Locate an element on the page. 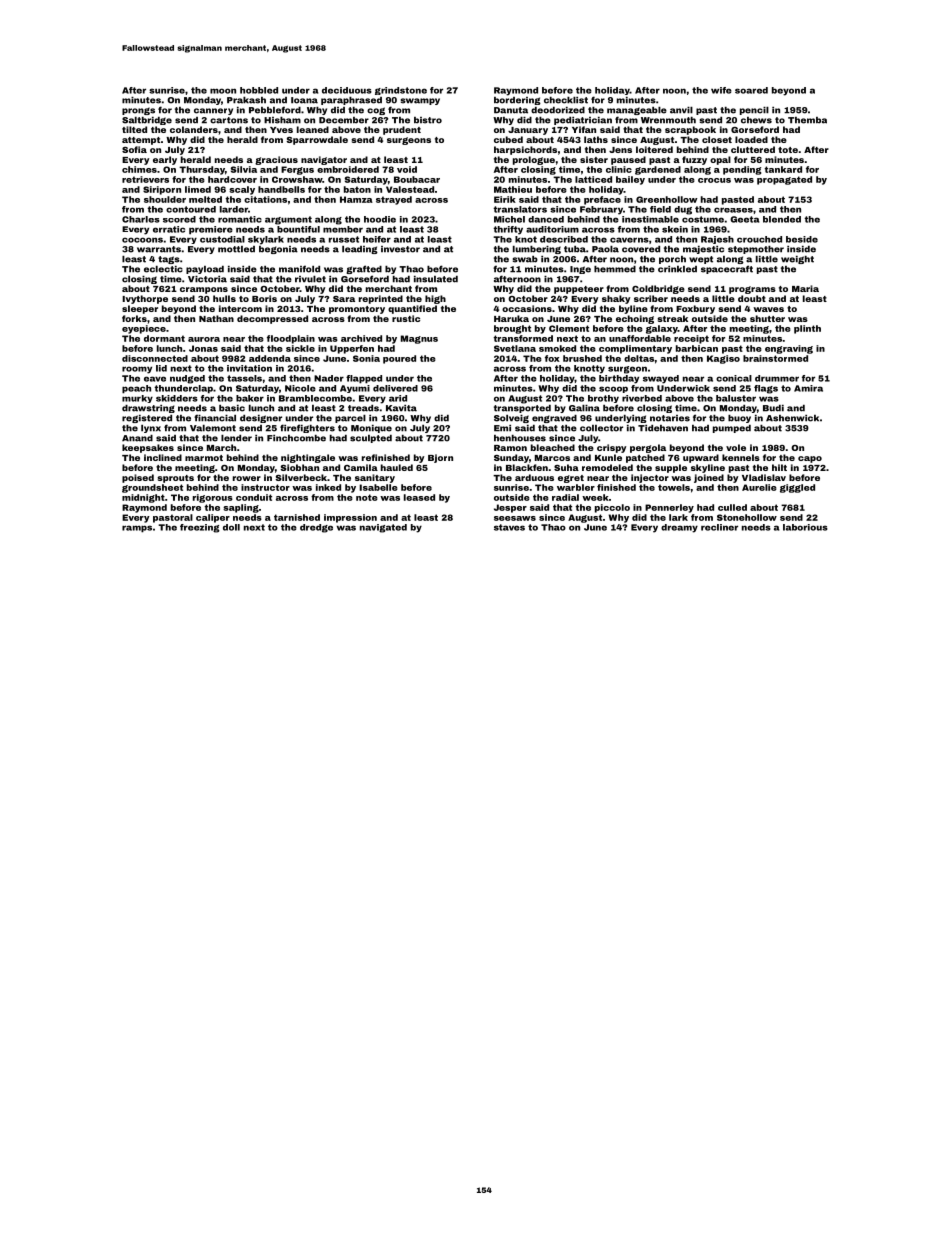 The height and width of the page is (1233, 952). dredge is located at coordinates (316, 528).
